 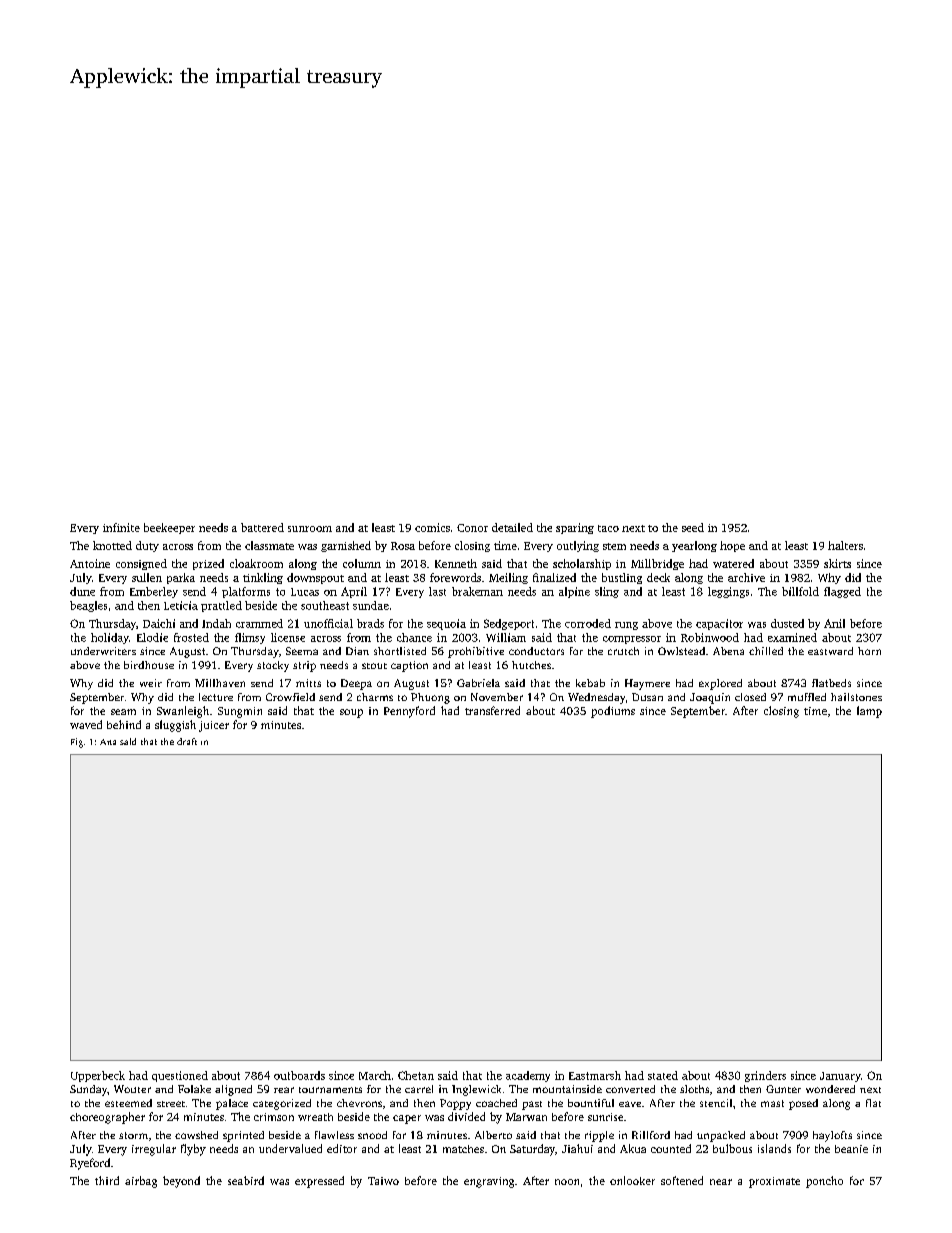 I want to click on Rosa, so click(x=403, y=546).
